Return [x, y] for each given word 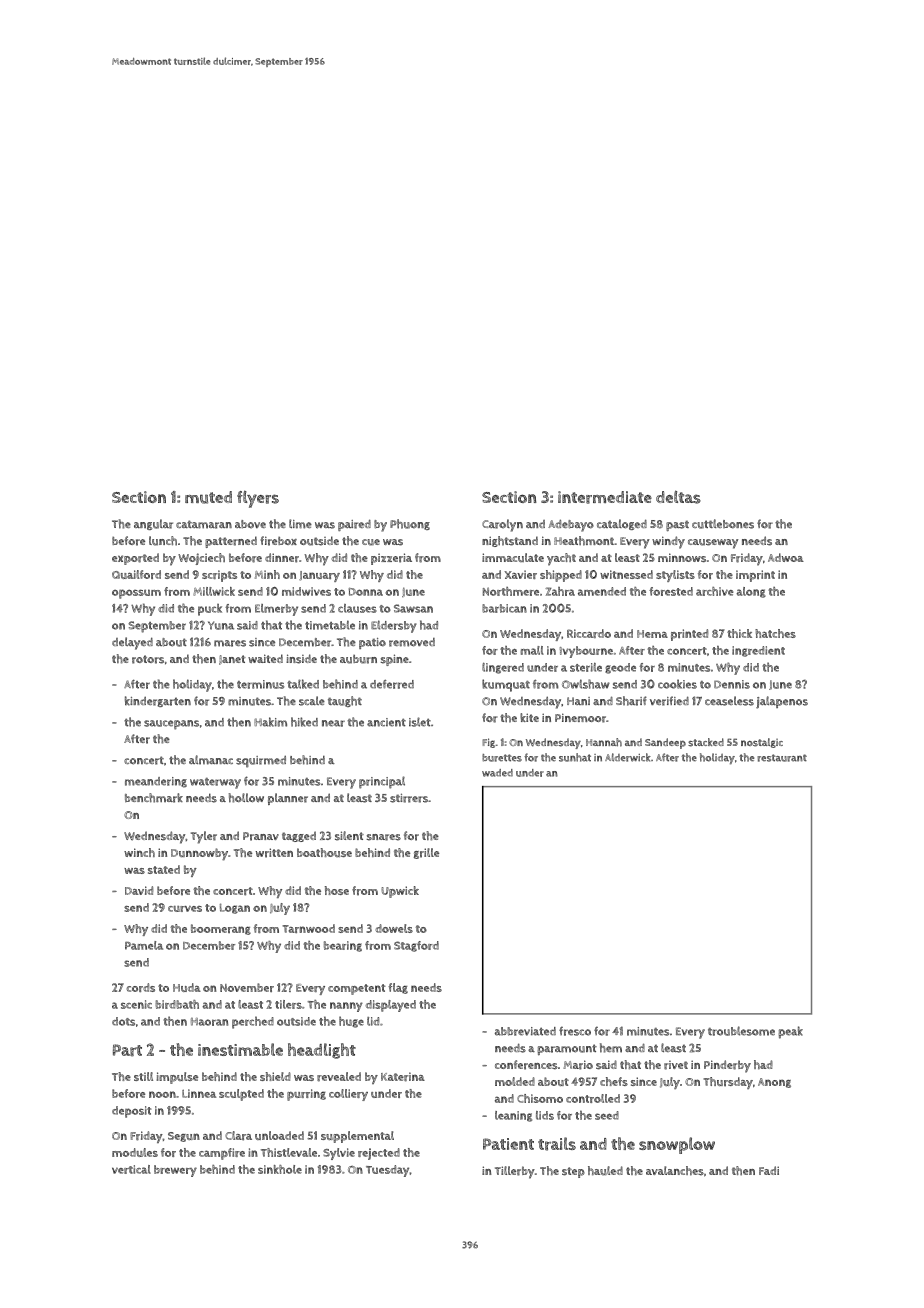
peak [791, 1032]
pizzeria [391, 559]
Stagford [416, 946]
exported [135, 559]
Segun [184, 1137]
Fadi [769, 1170]
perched [253, 1022]
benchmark [154, 798]
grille [426, 853]
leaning [513, 1116]
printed [689, 635]
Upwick [400, 892]
